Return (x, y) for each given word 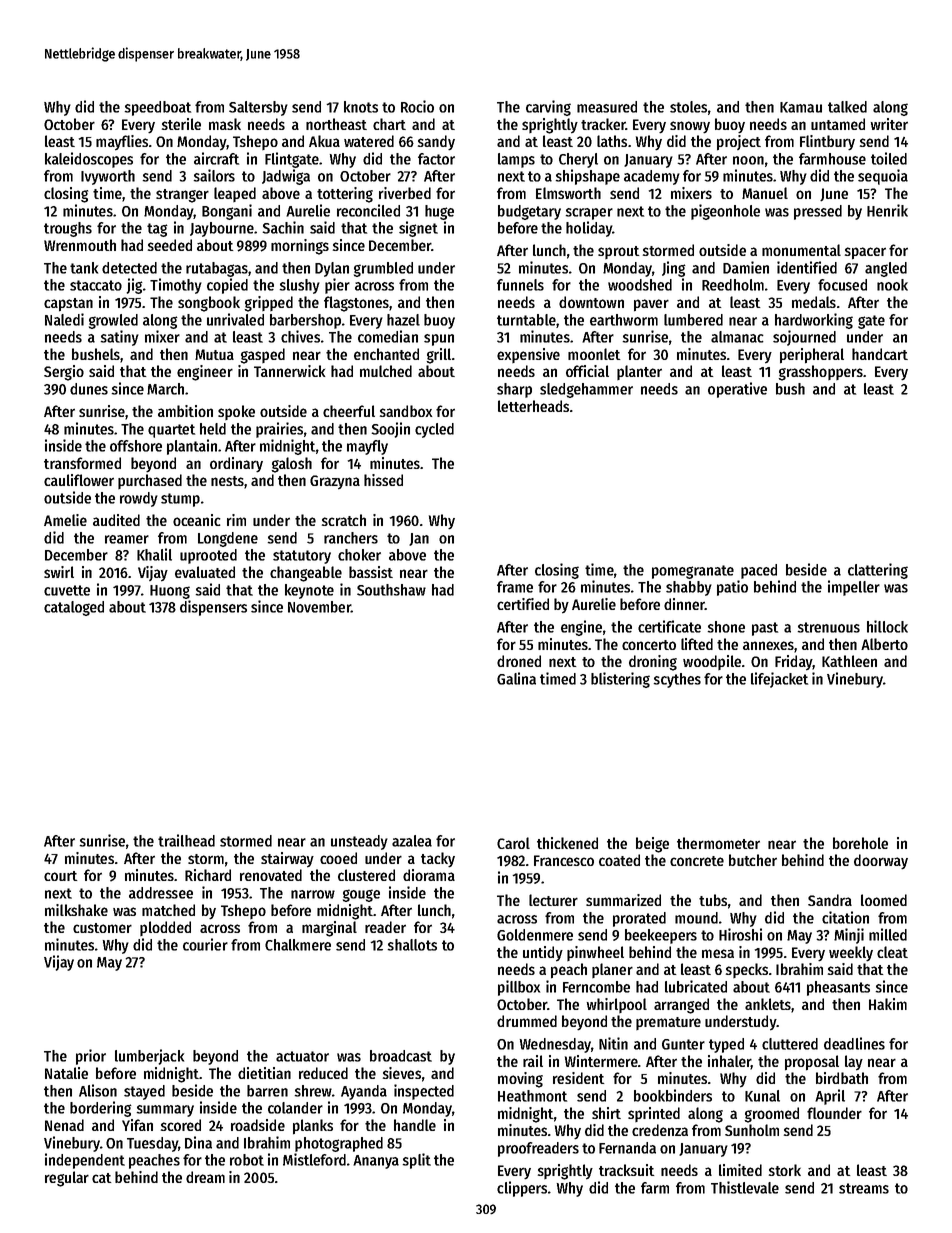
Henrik (887, 210)
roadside (258, 1125)
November (319, 607)
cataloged (74, 608)
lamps (516, 160)
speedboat (158, 108)
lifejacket (779, 680)
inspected (424, 1092)
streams (864, 1188)
